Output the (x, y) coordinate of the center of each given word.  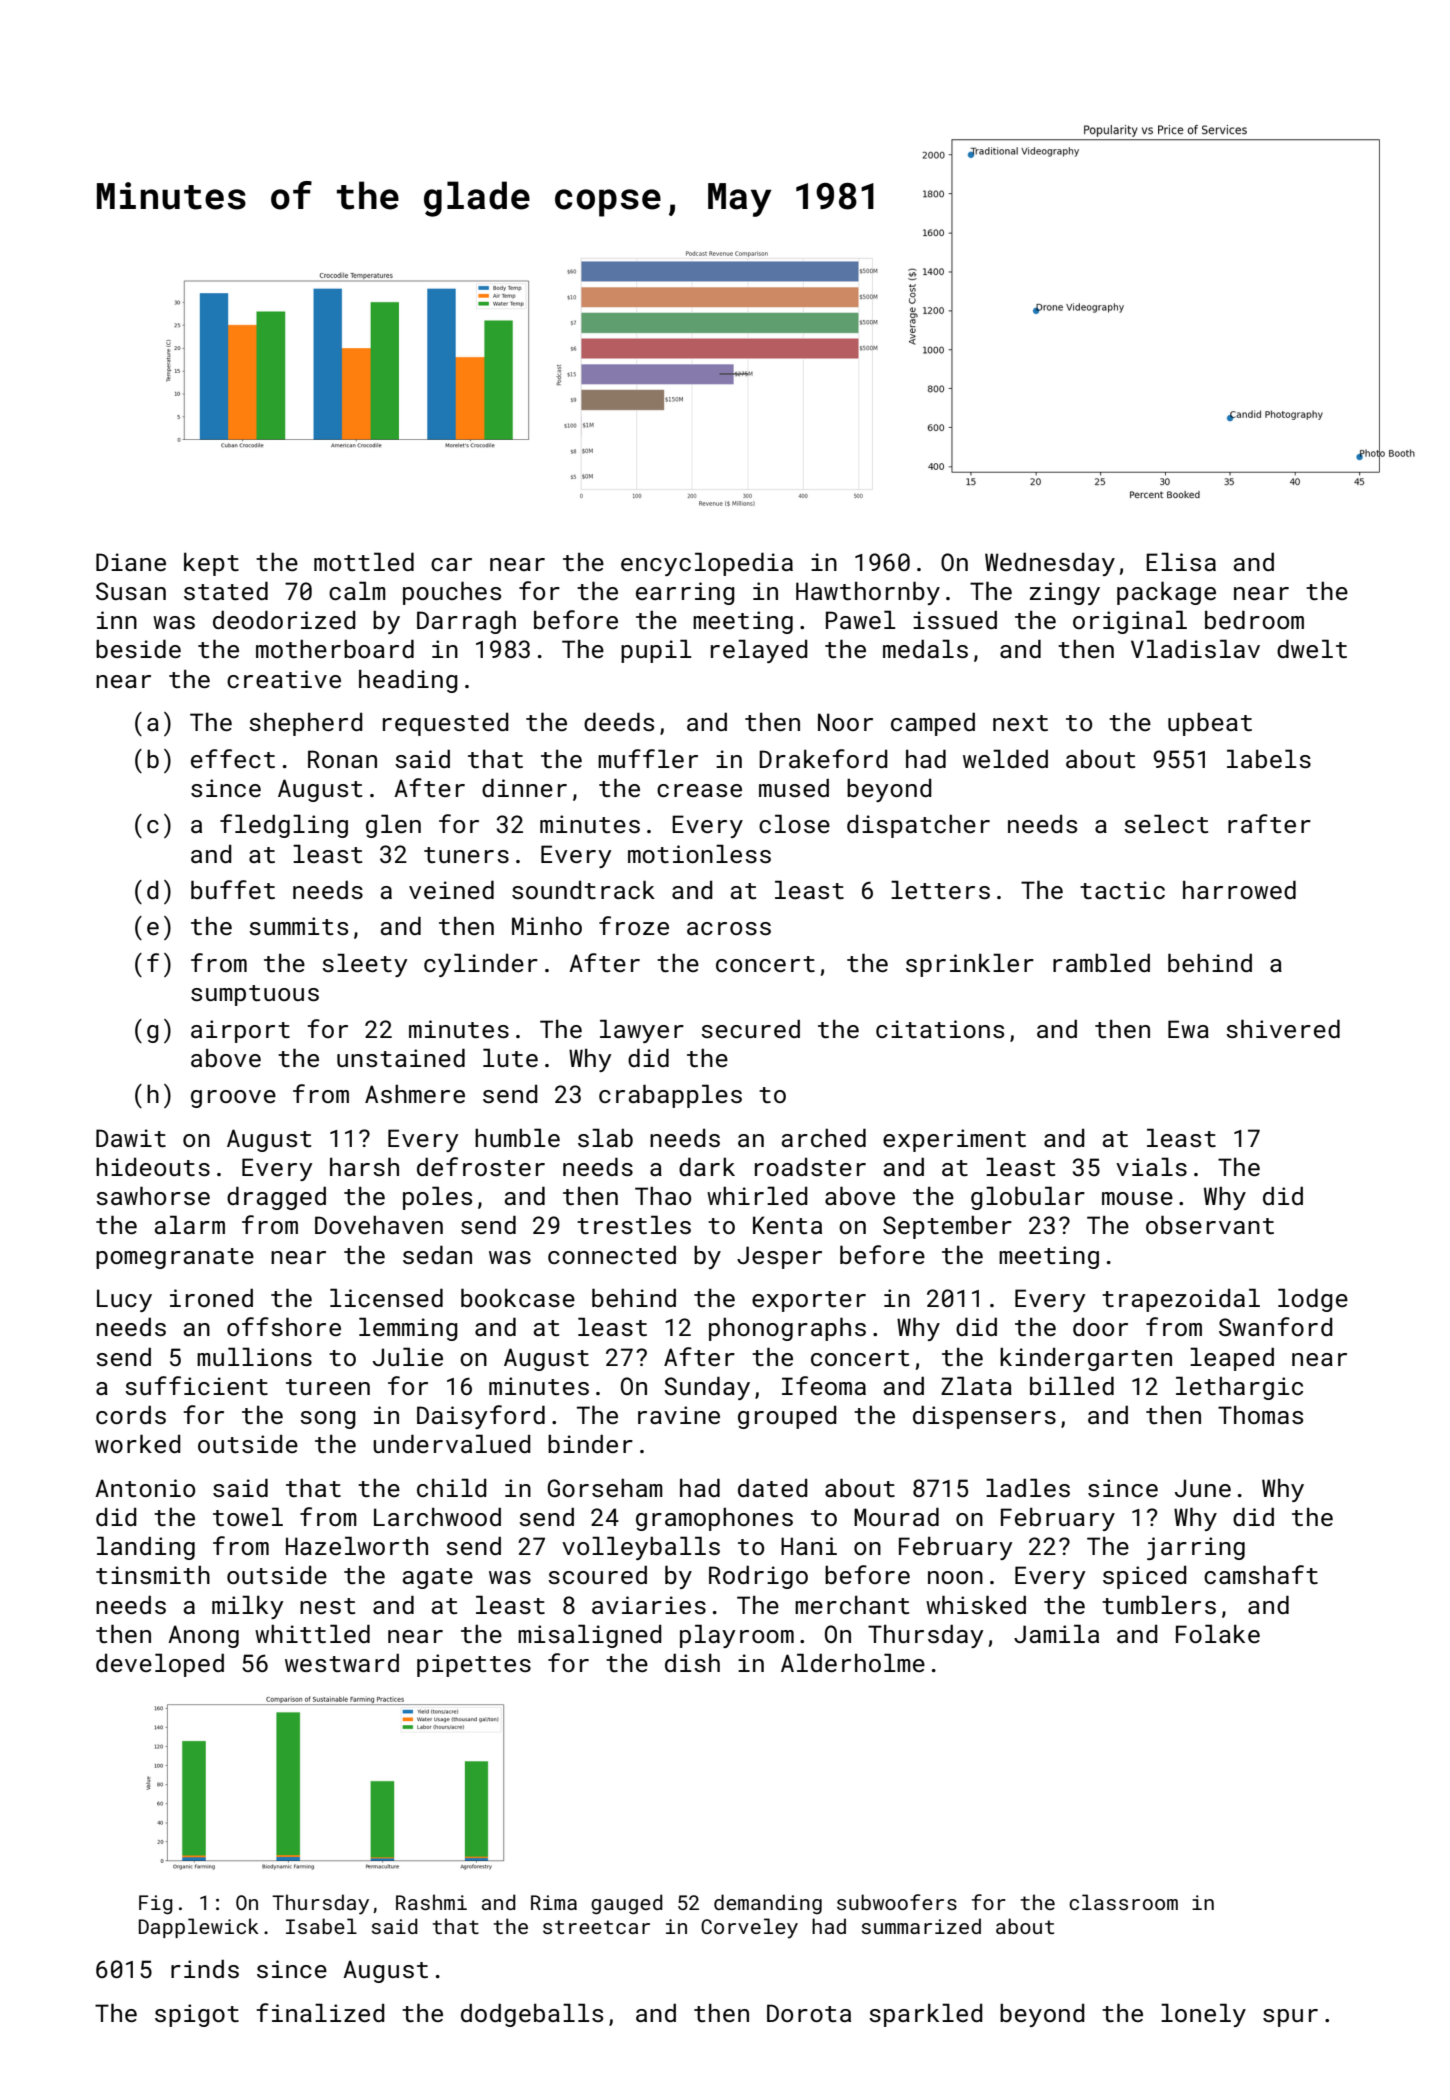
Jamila (1056, 1633)
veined (451, 889)
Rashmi (431, 1902)
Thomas (1260, 1414)
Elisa (1181, 561)
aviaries (649, 1605)
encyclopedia (707, 564)
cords (131, 1414)
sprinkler (970, 965)
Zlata (976, 1385)
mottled (364, 561)
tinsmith (153, 1574)
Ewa (1188, 1029)
